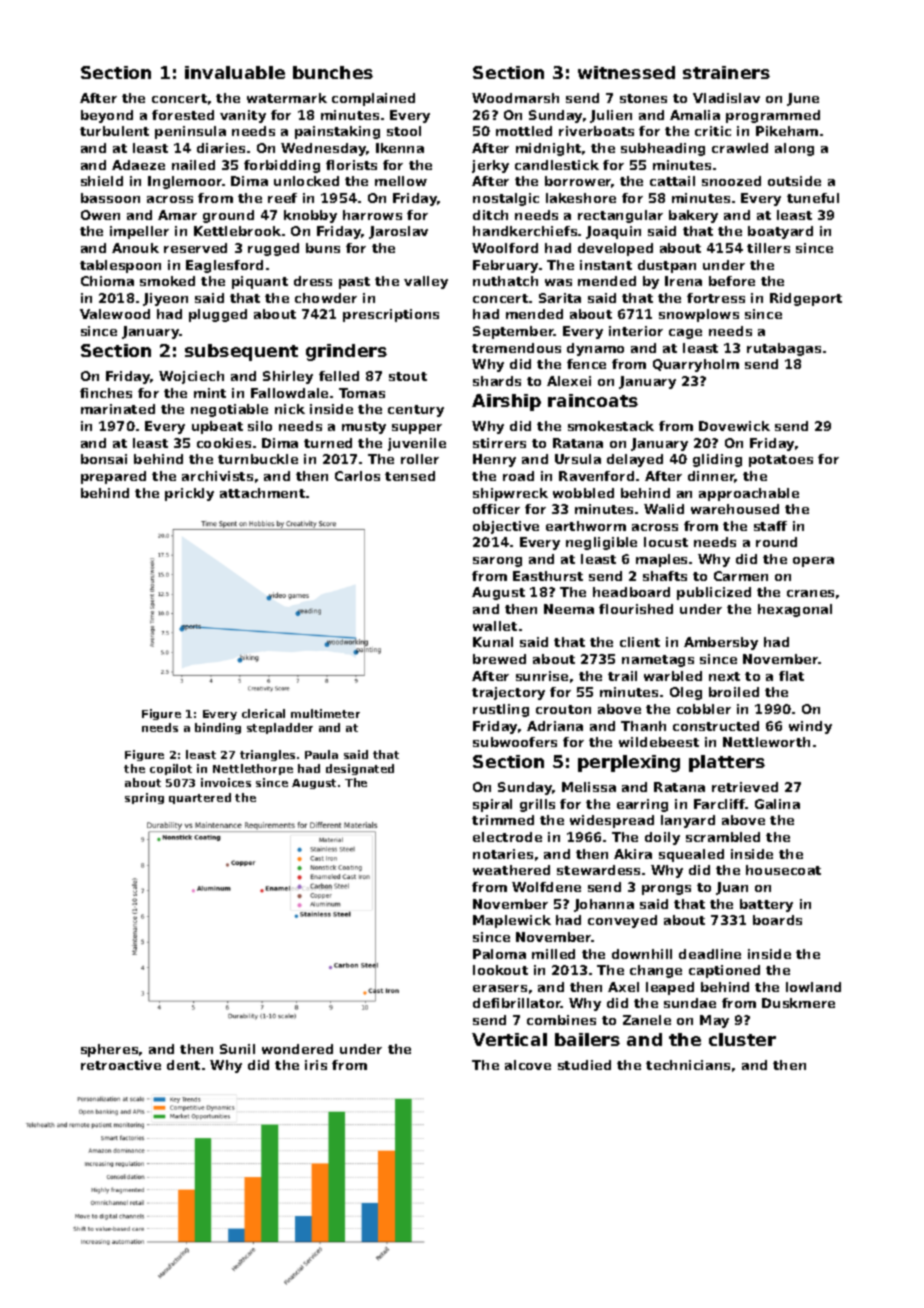 This page has width=924, height=1308. I want to click on cage, so click(685, 334).
